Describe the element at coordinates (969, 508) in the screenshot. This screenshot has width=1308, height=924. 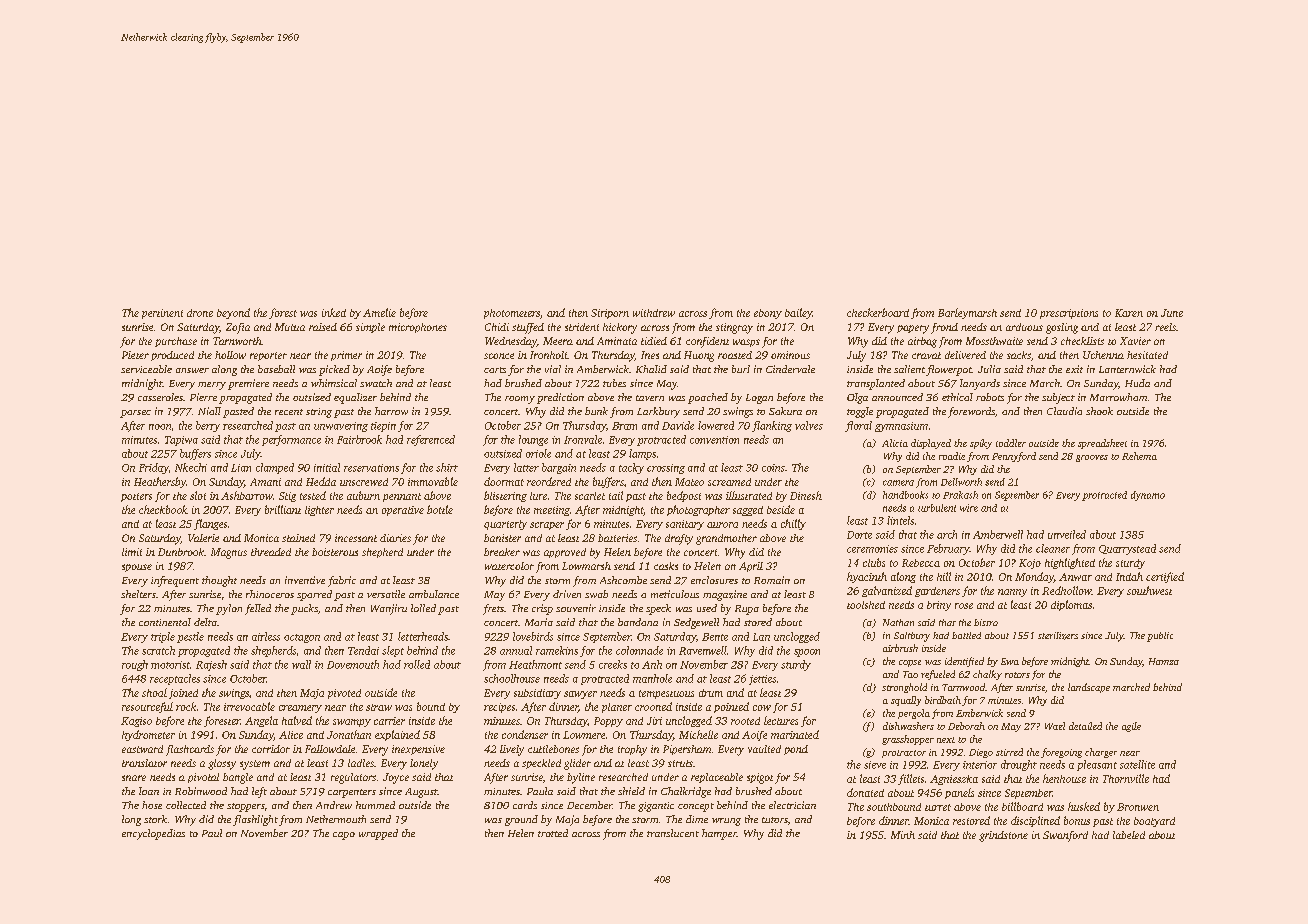
I see `wire` at that location.
